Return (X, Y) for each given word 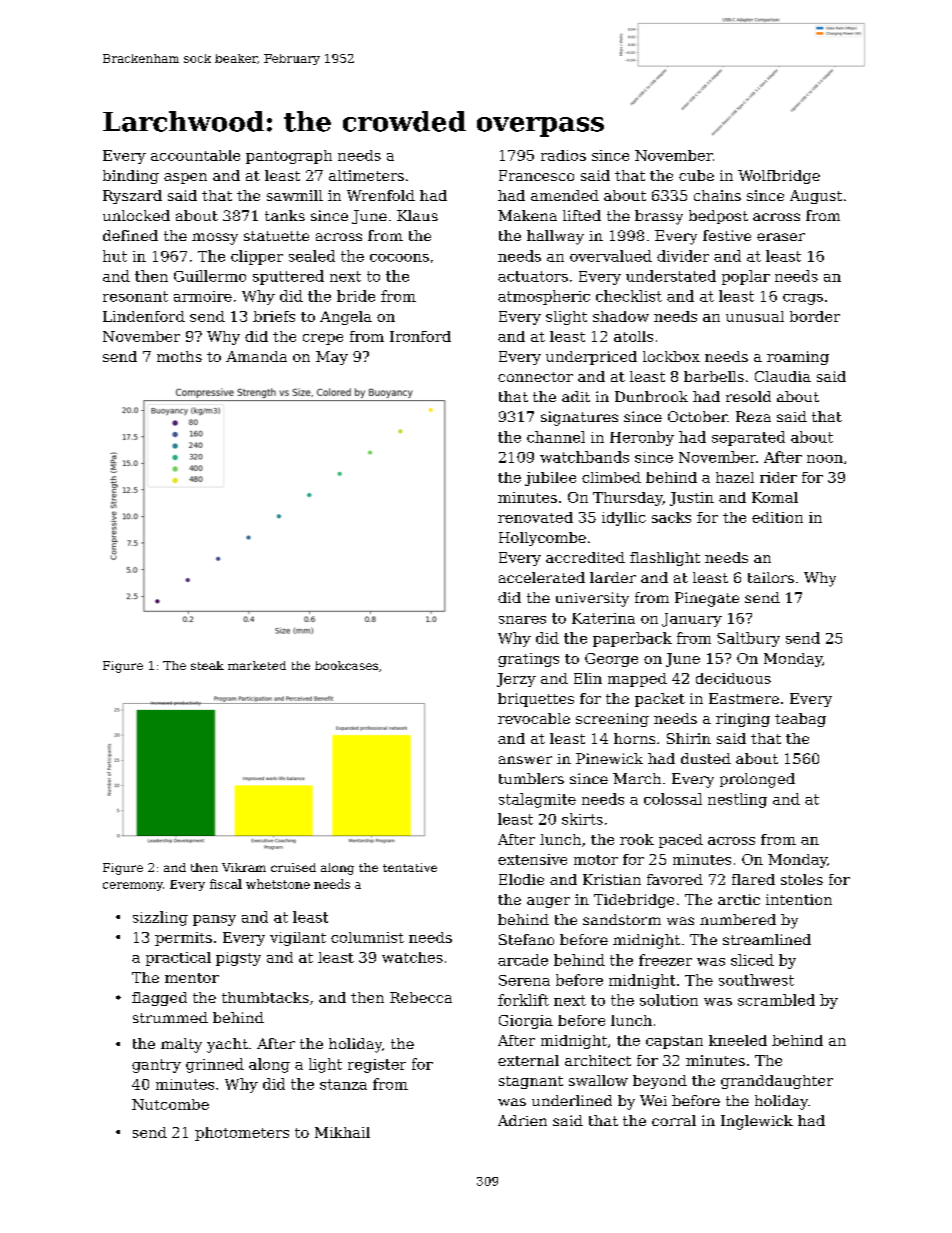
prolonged (757, 780)
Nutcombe (170, 1104)
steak (207, 665)
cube (696, 175)
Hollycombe (542, 539)
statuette (276, 236)
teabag (800, 720)
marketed (257, 665)
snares (522, 620)
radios (563, 155)
